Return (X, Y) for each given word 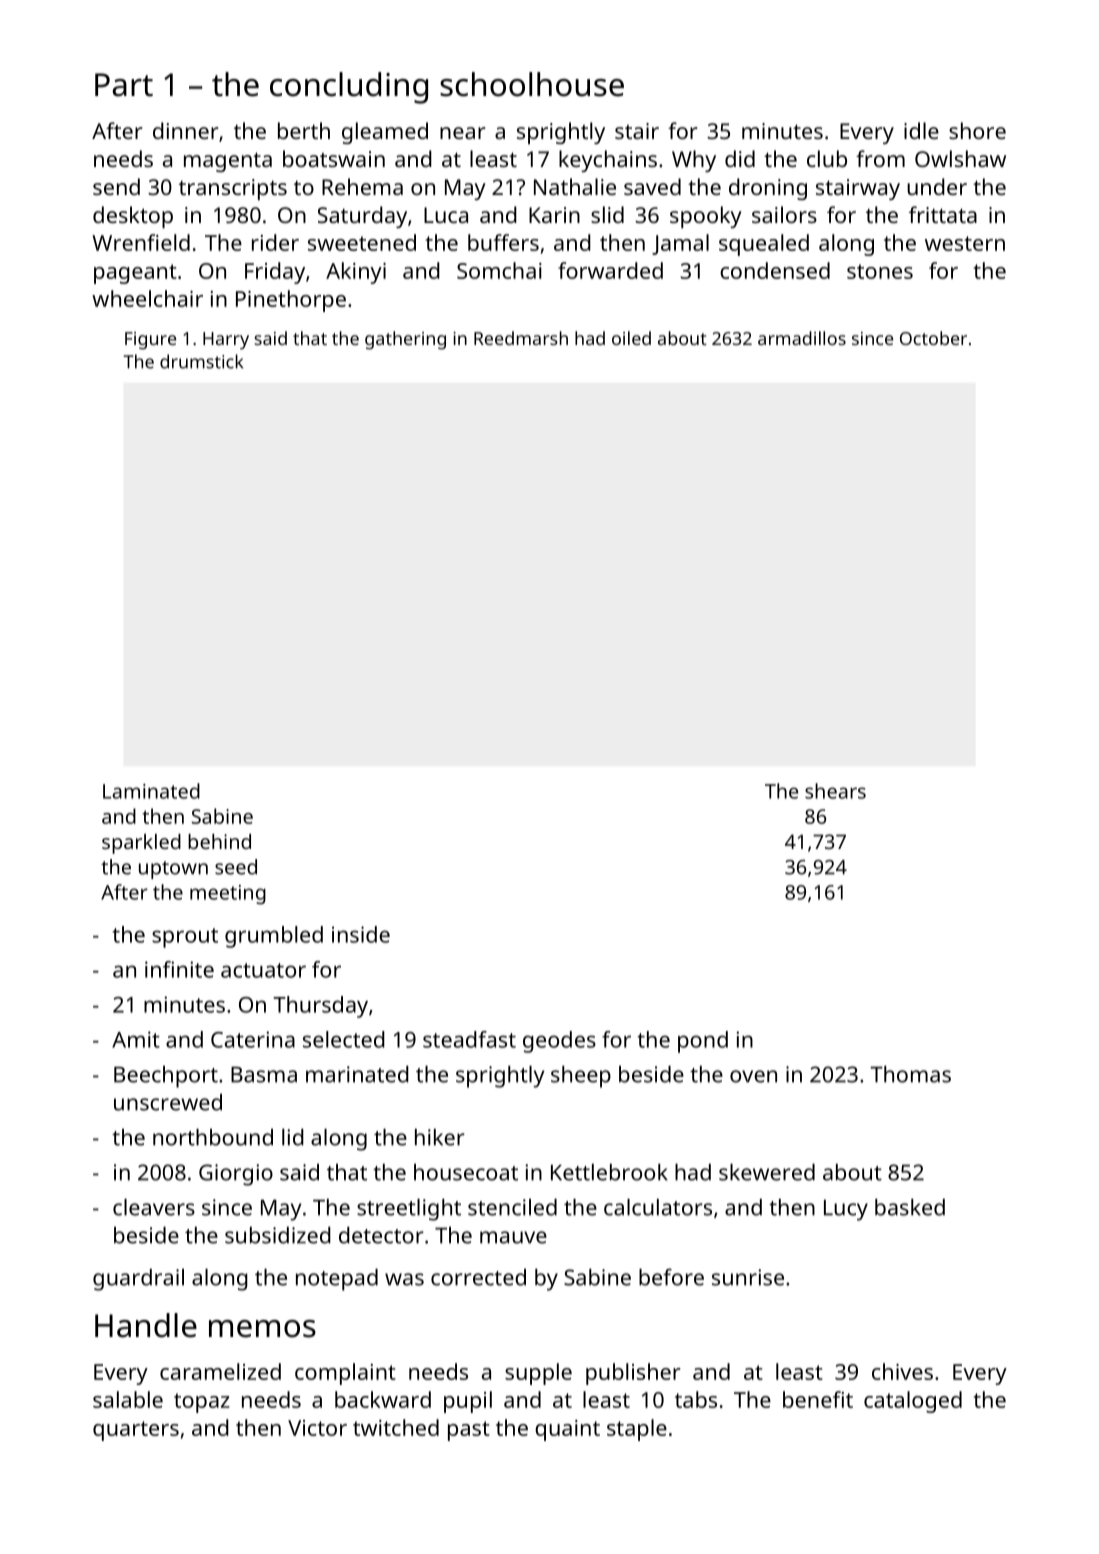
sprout (185, 938)
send (116, 186)
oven (753, 1076)
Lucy (846, 1210)
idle (921, 130)
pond (703, 1042)
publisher (633, 1374)
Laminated (151, 791)
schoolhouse (532, 84)
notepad (337, 1280)
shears (835, 791)
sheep (581, 1077)
